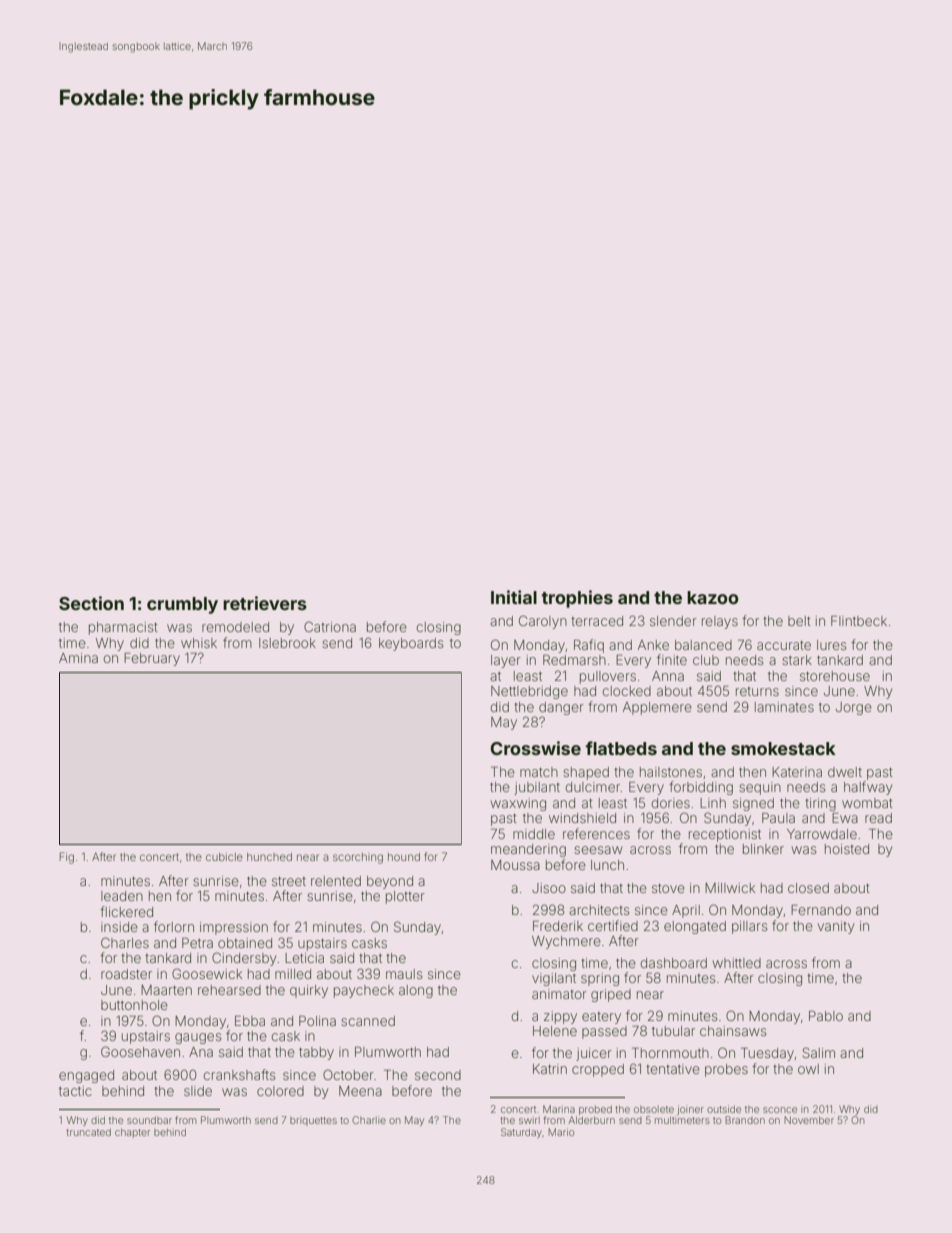  Describe the element at coordinates (91, 603) in the screenshot. I see `Section` at that location.
